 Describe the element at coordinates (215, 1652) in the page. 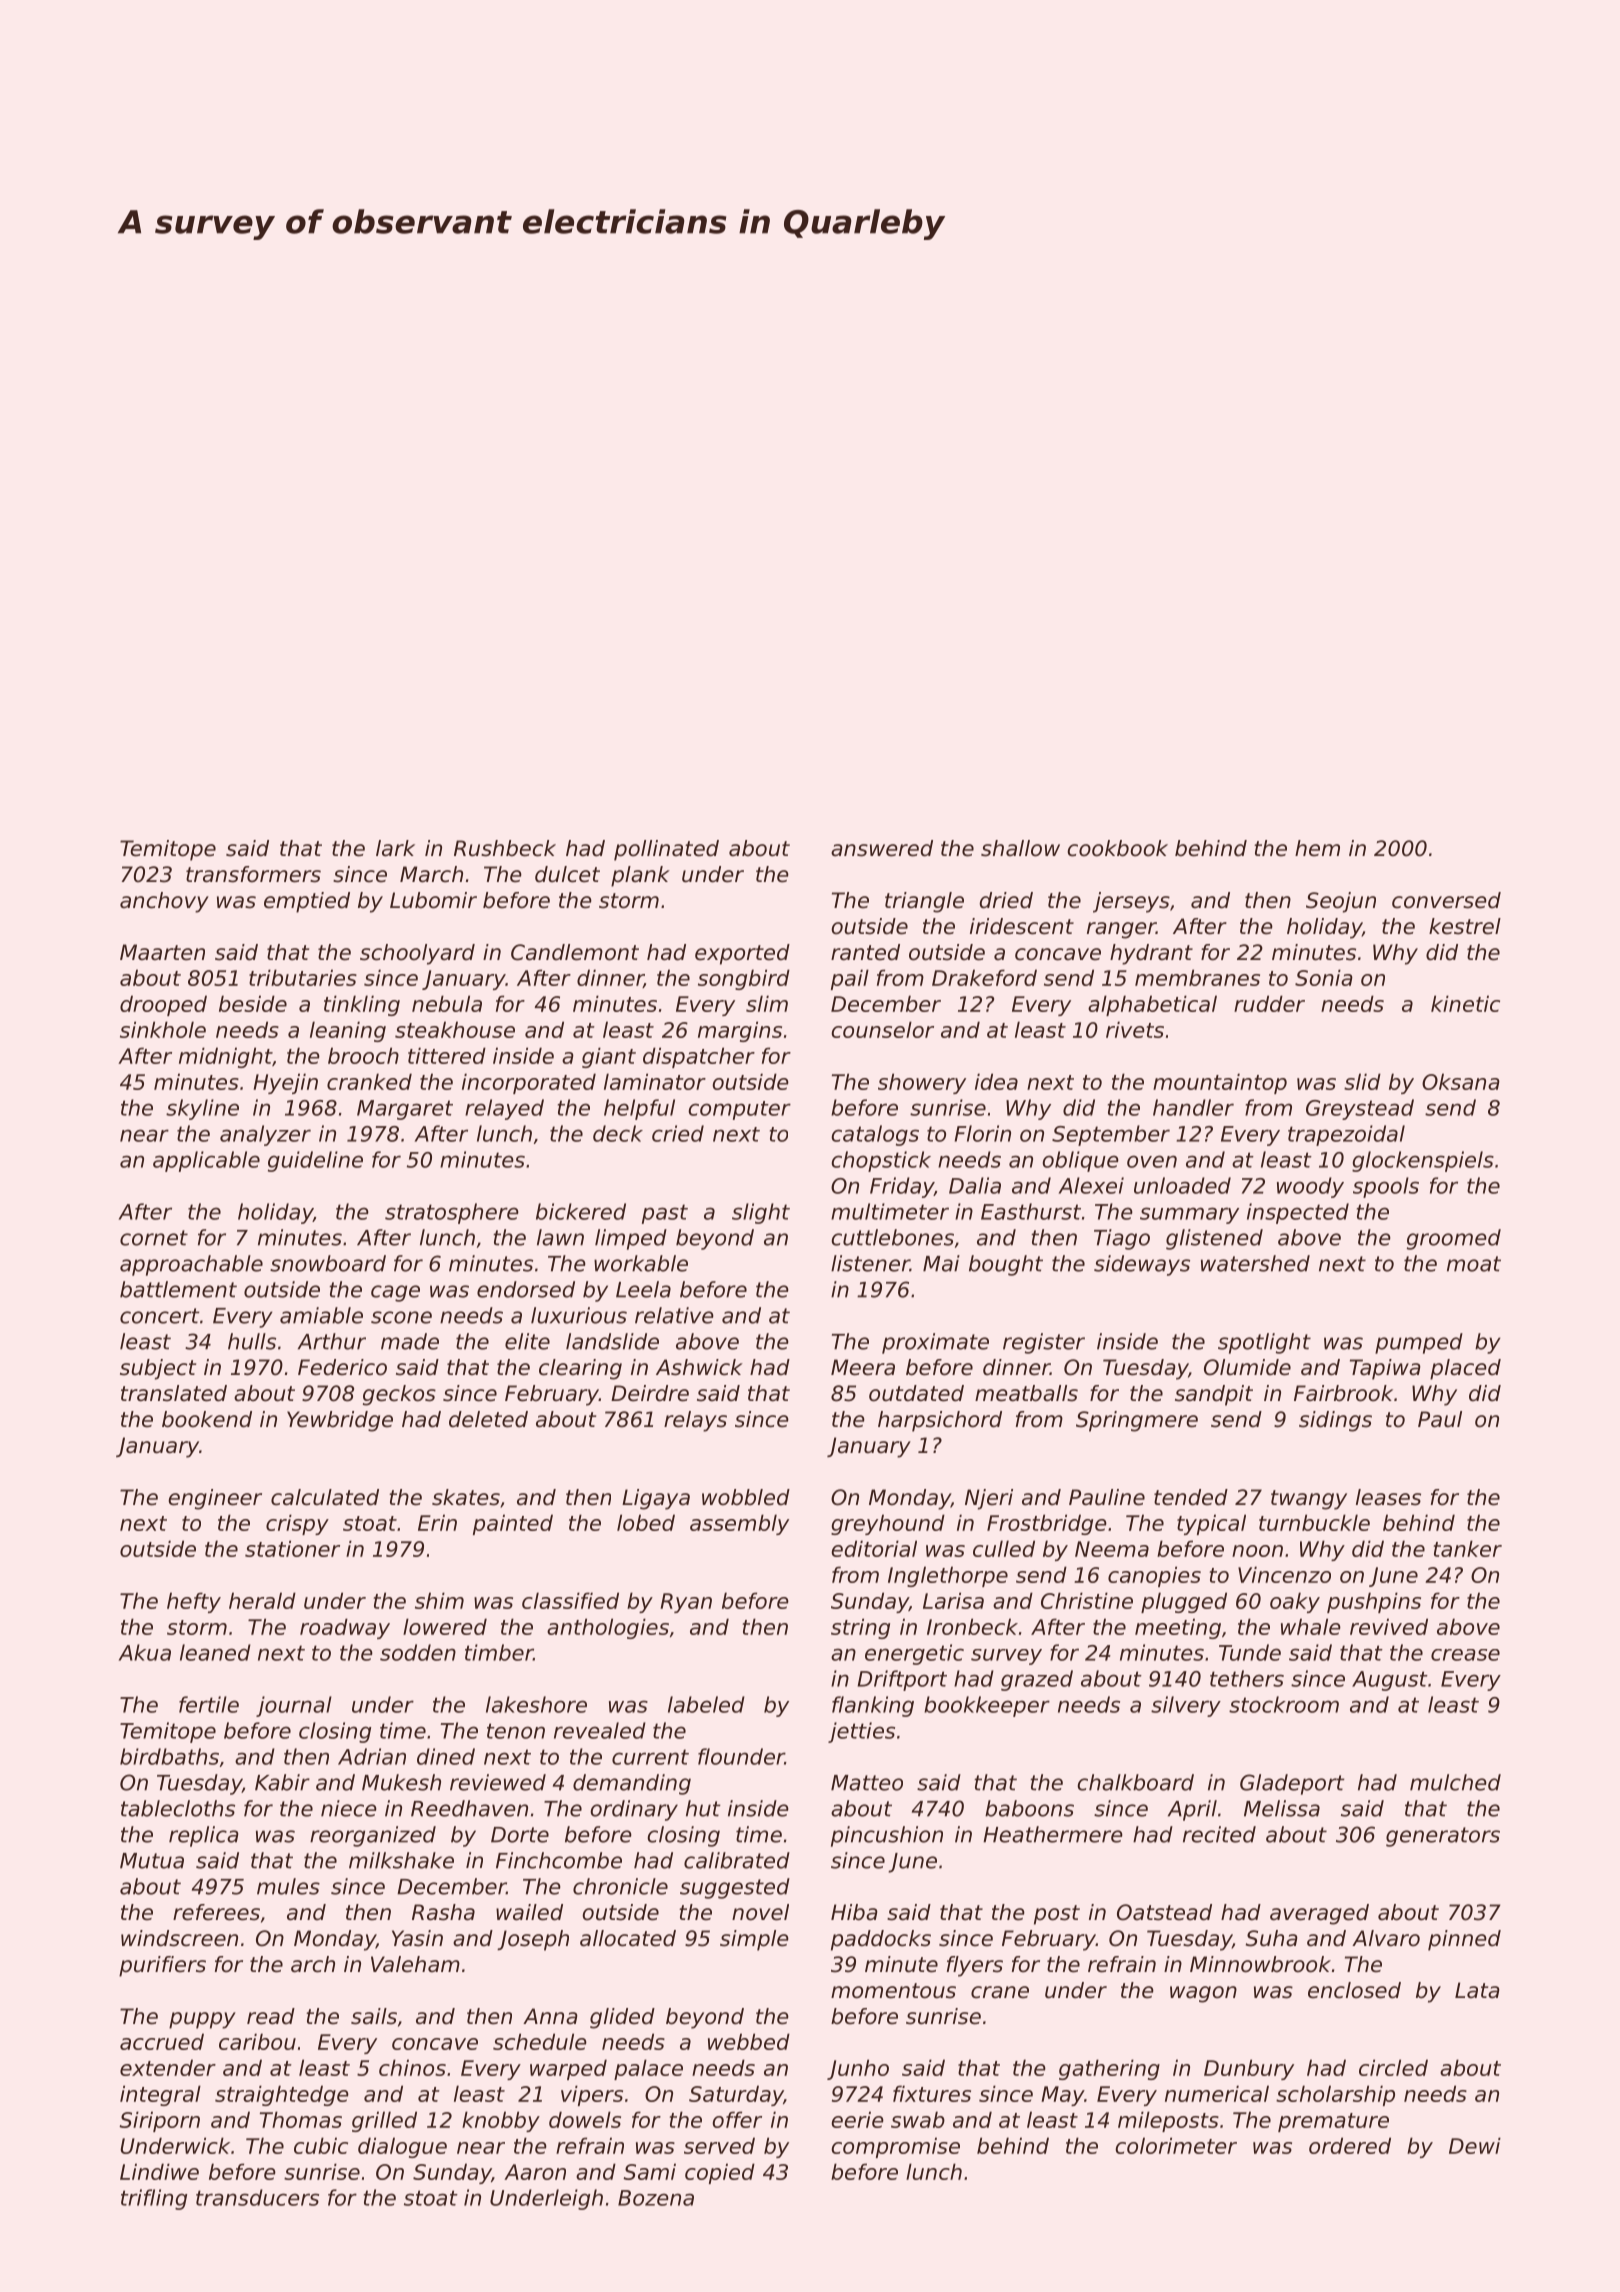

I see `leaned` at that location.
